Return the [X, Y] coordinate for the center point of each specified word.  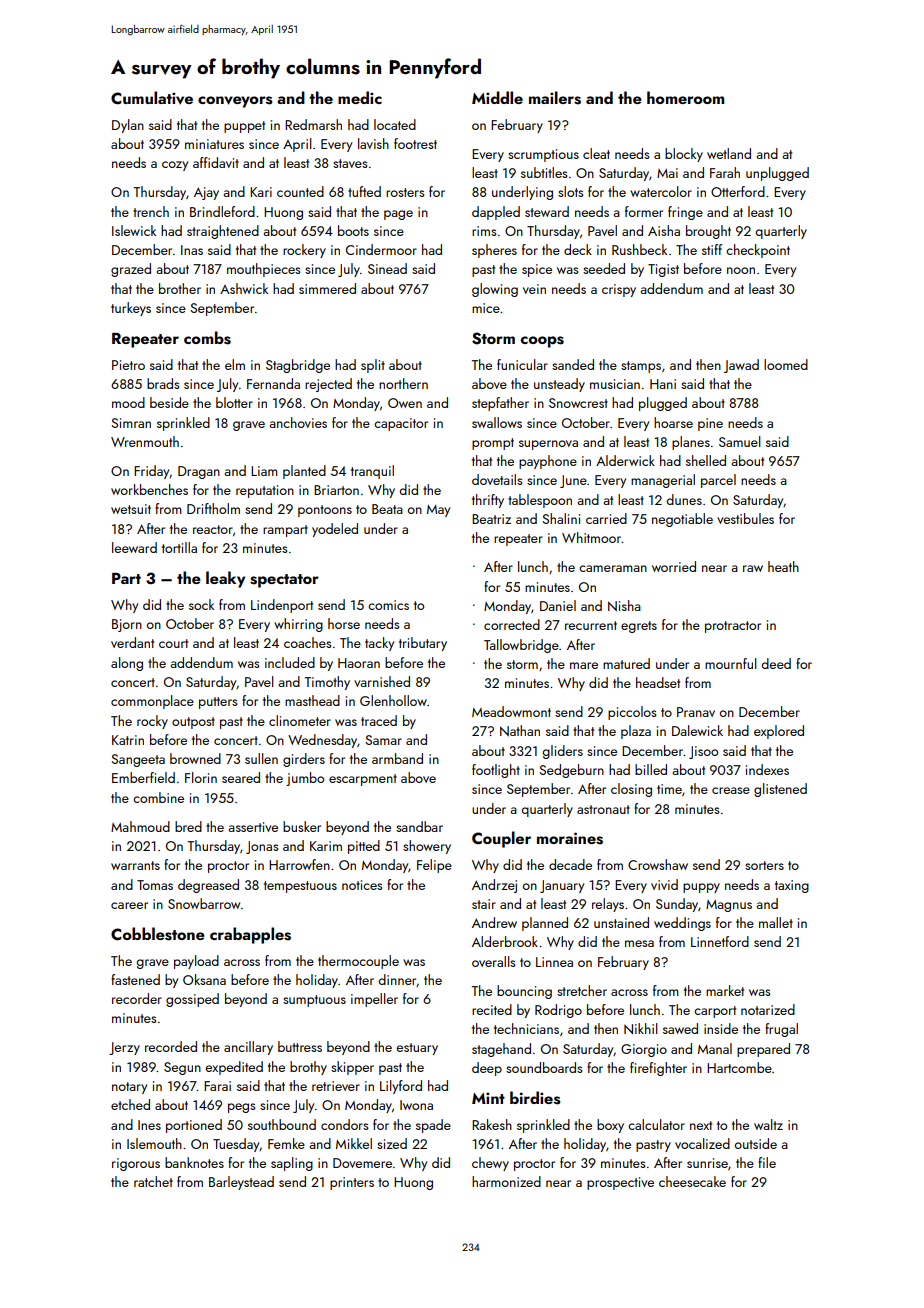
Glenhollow [393, 700]
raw [753, 568]
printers [352, 1183]
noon [741, 270]
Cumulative [152, 98]
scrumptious [543, 155]
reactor [213, 529]
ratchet [153, 1181]
